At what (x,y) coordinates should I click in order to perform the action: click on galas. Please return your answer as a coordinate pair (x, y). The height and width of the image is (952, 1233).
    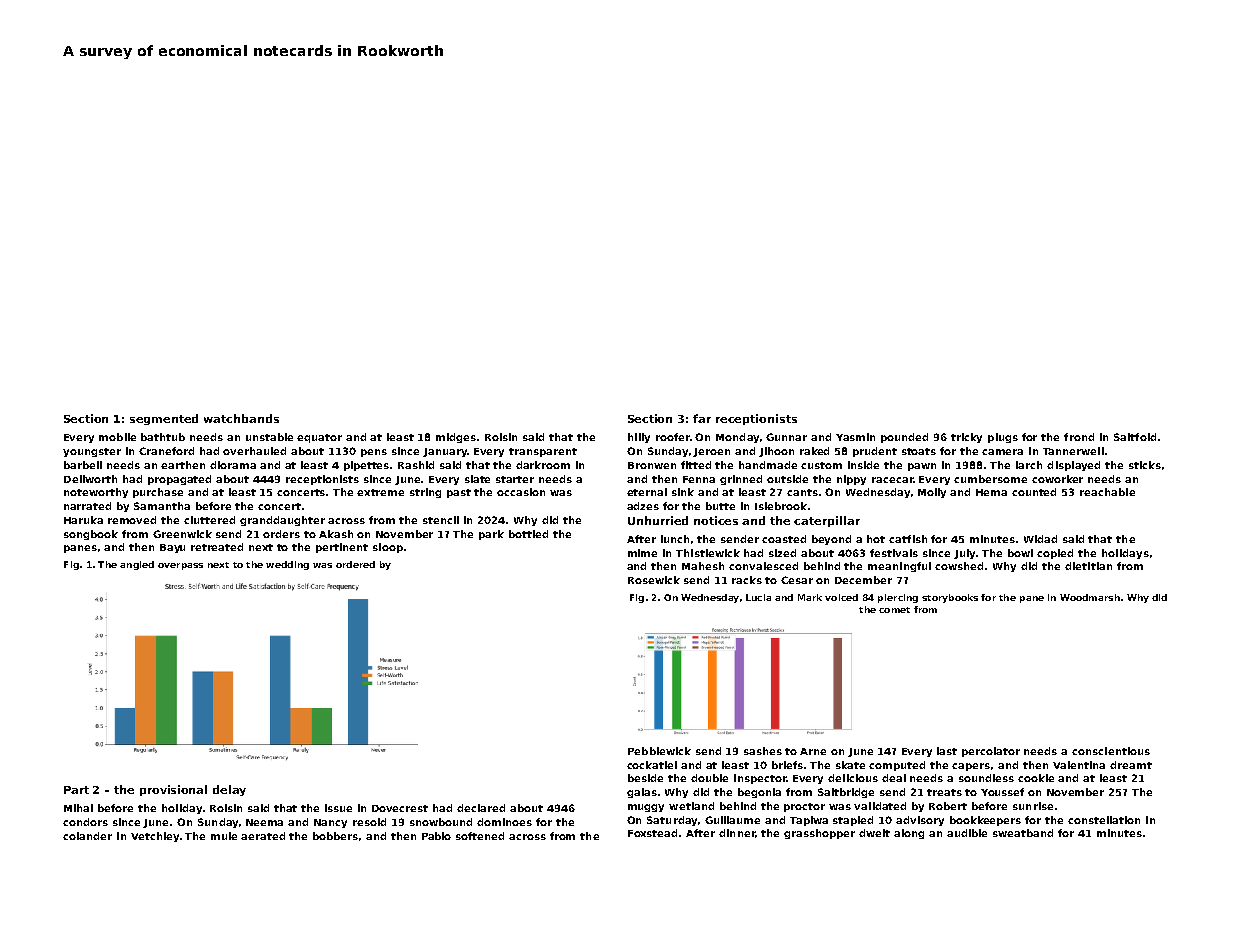
    Looking at the image, I should click on (642, 793).
